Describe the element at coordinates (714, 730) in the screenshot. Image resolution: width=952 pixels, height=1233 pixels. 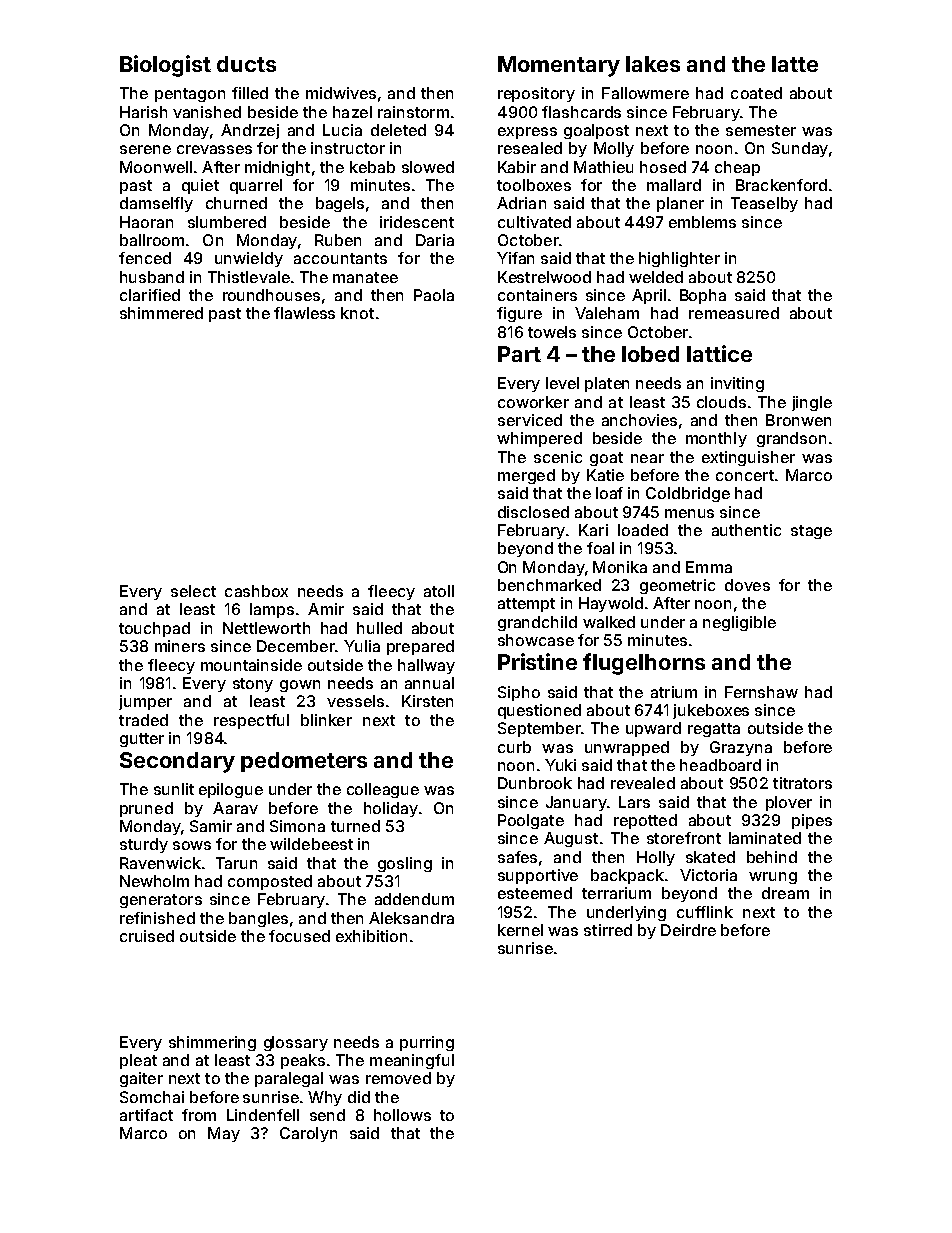
I see `regatta` at that location.
